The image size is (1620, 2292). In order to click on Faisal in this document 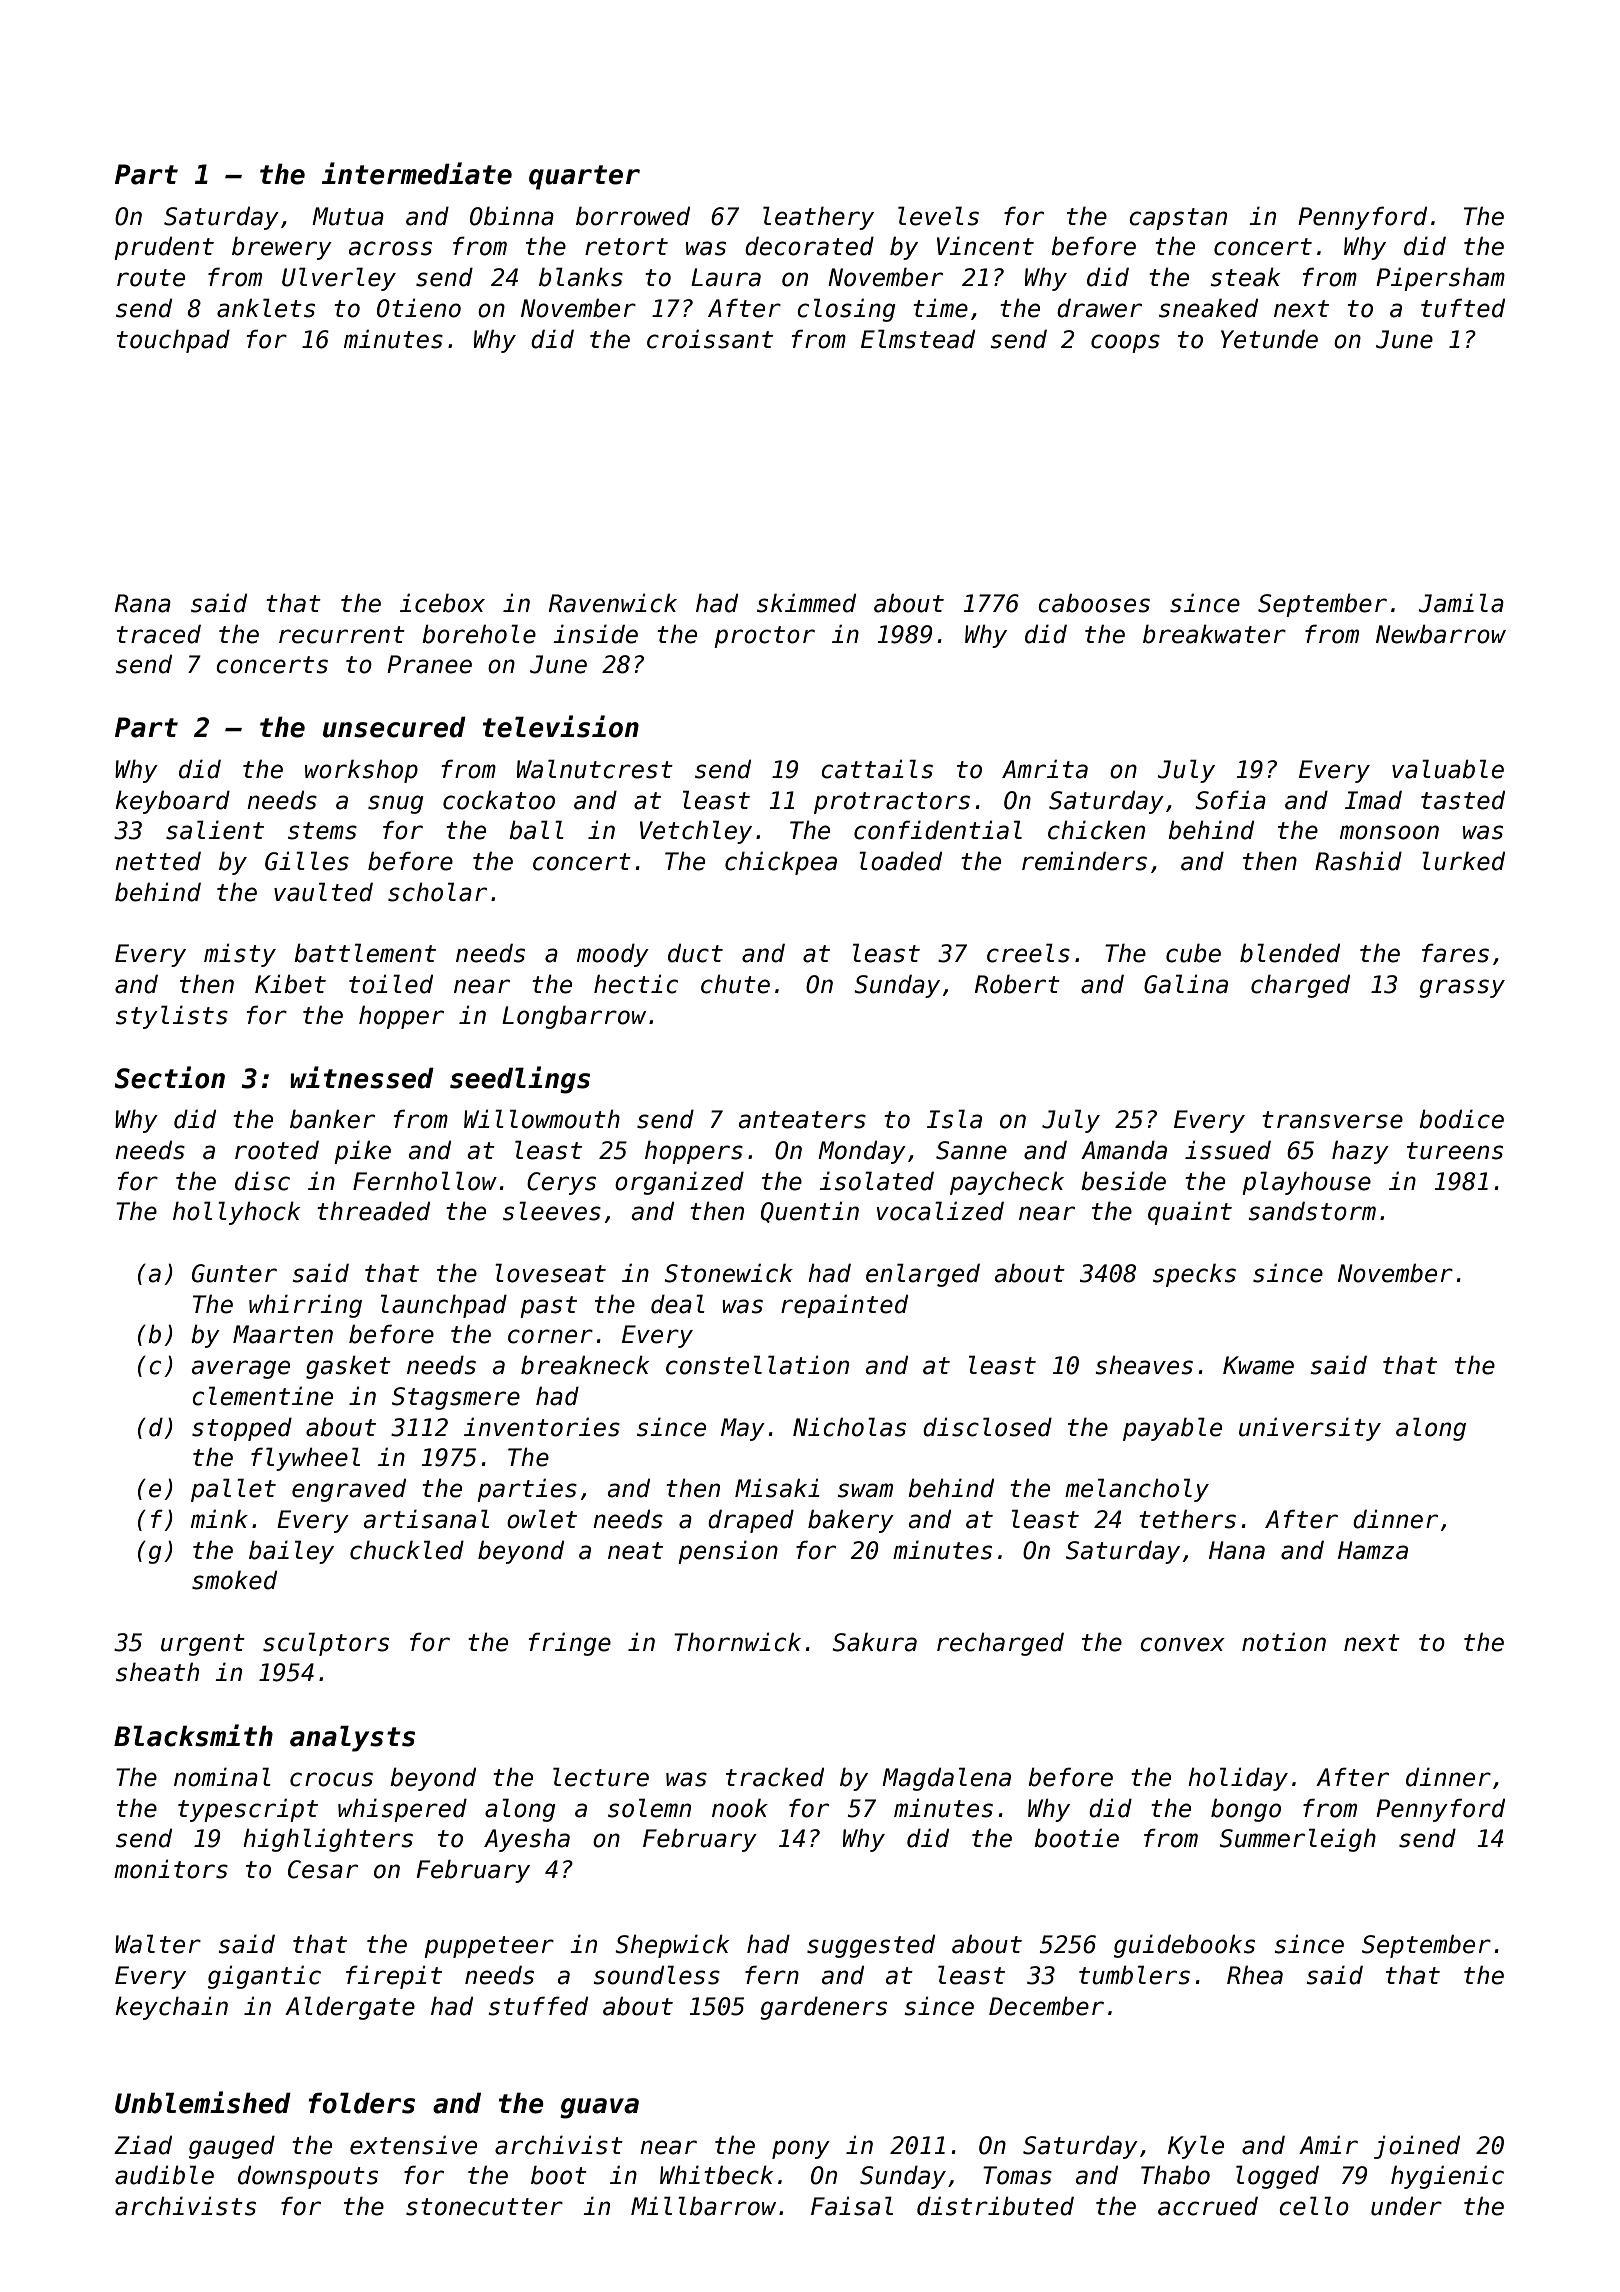, I will do `click(852, 2206)`.
